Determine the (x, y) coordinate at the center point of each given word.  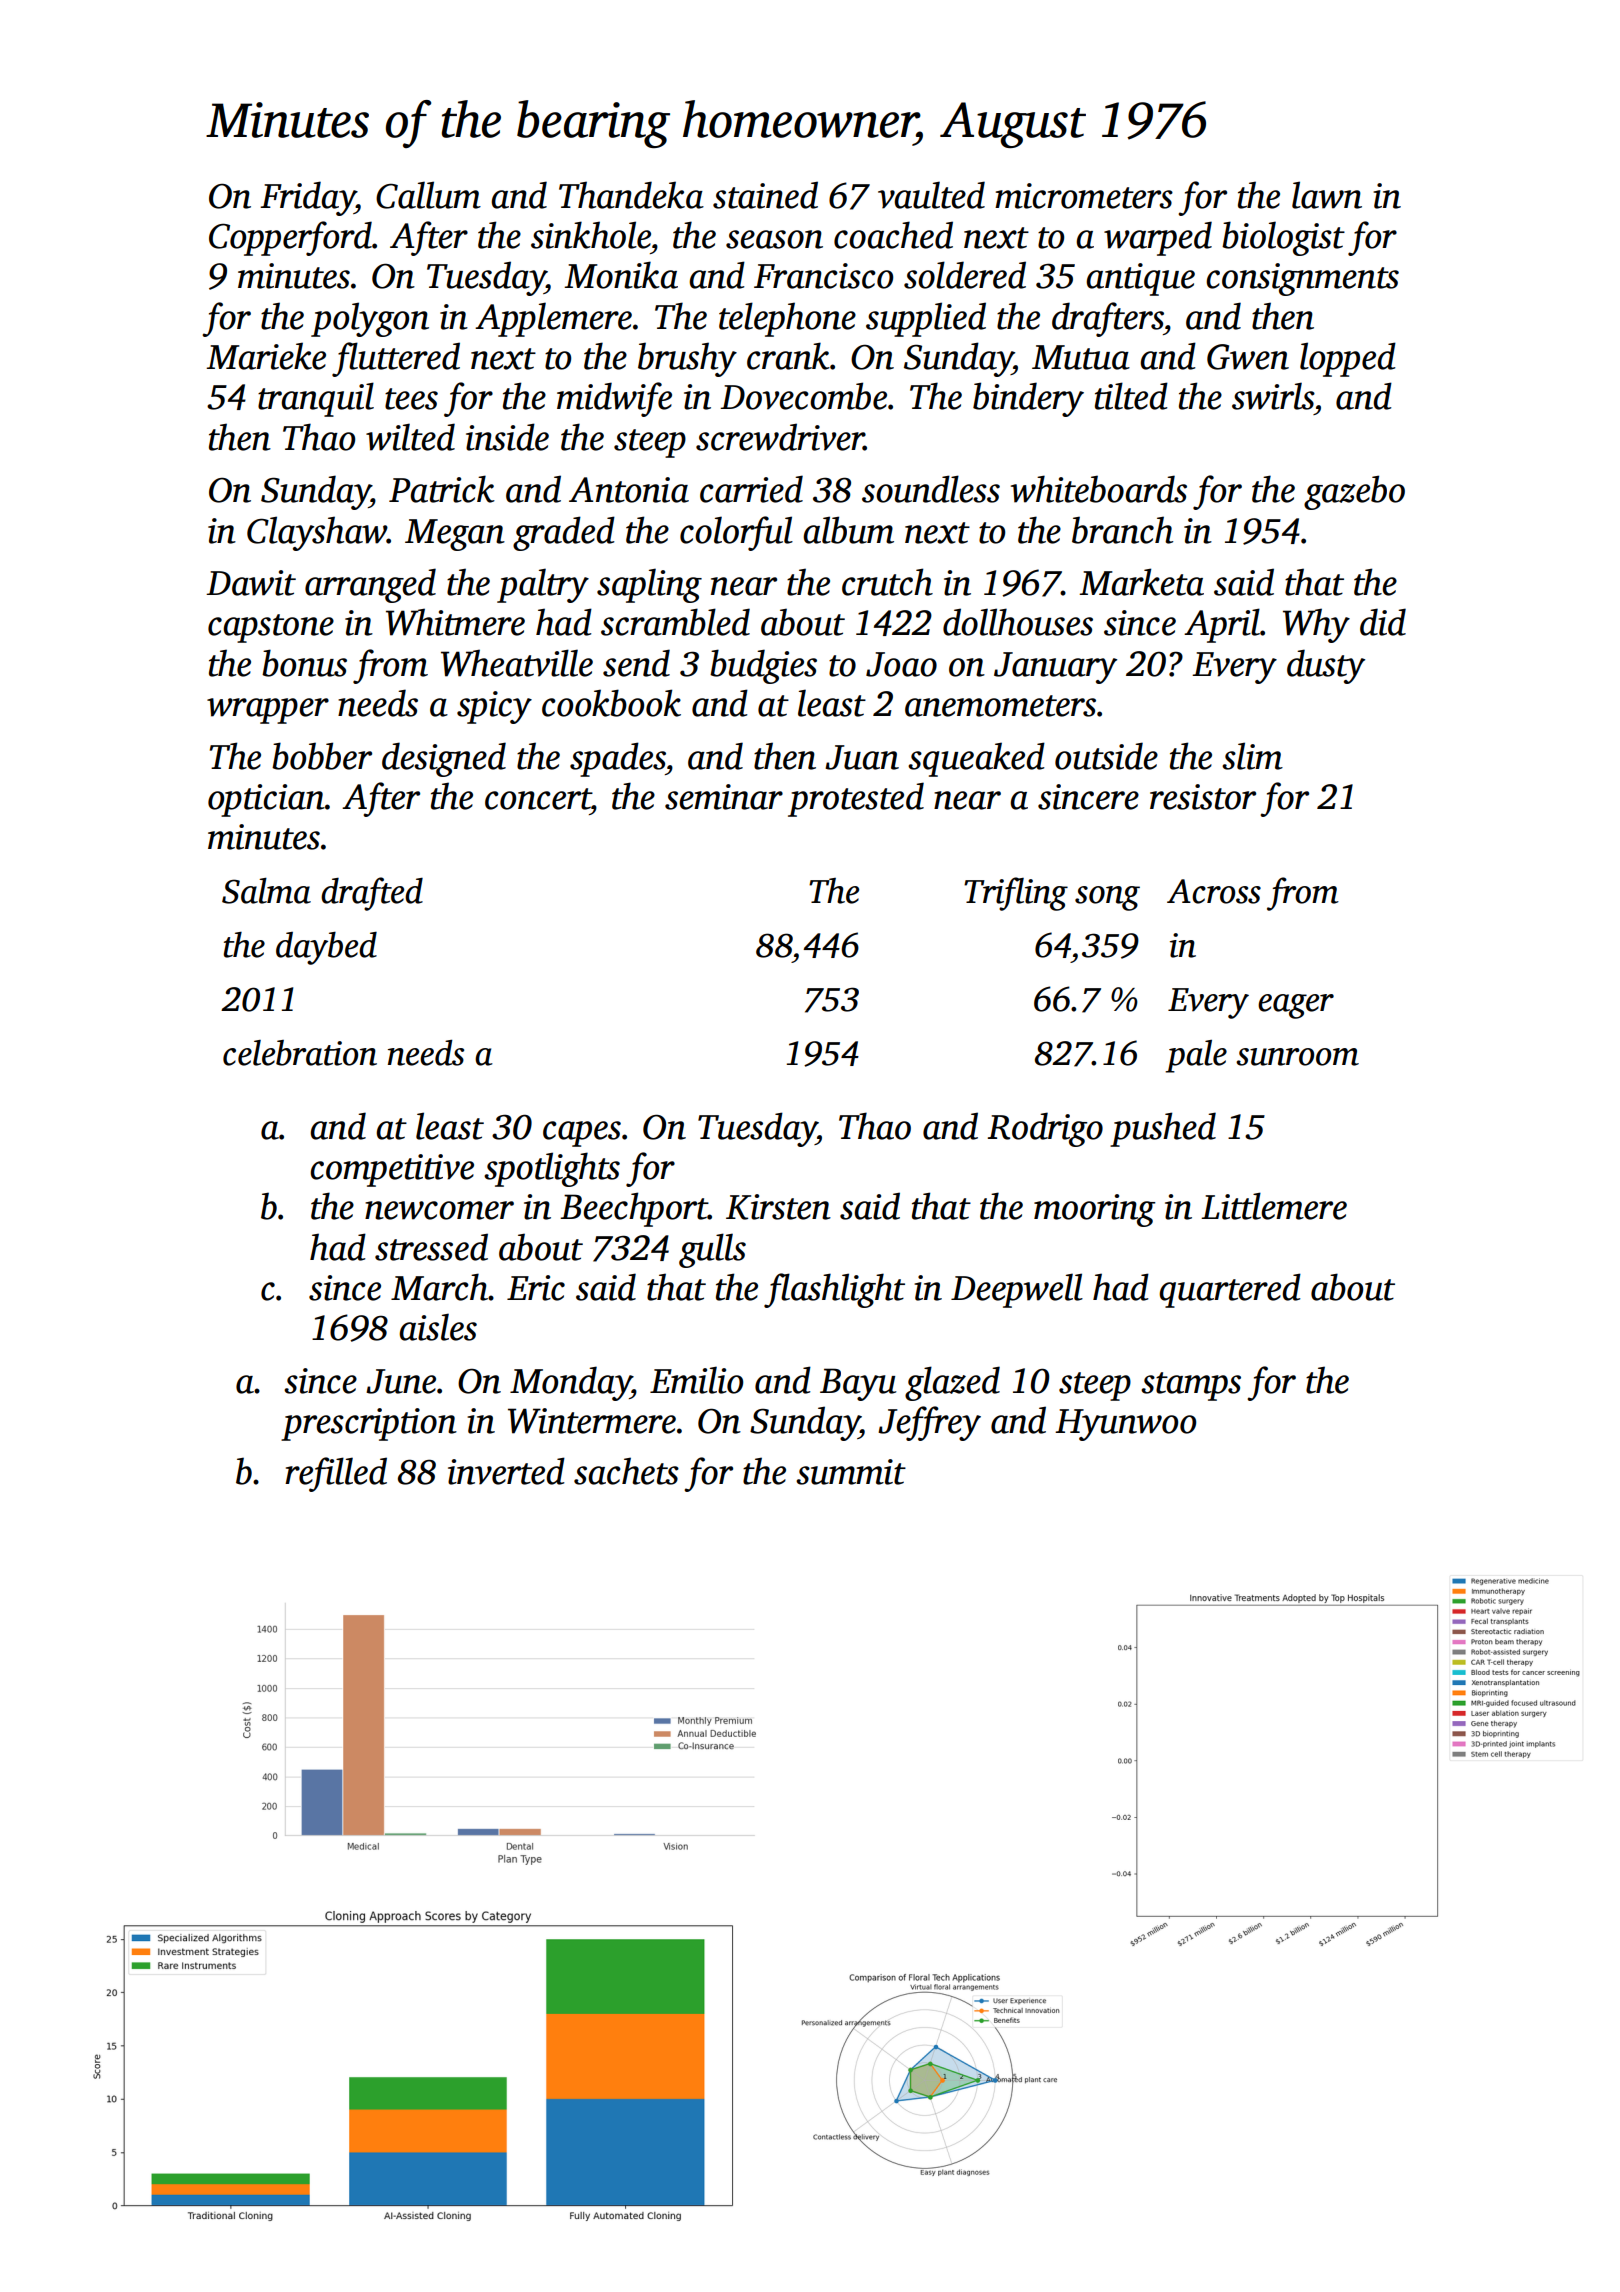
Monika (621, 275)
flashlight (834, 1290)
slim (1252, 756)
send (636, 663)
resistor (1203, 797)
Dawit (251, 583)
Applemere (553, 319)
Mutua (1081, 357)
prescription (369, 1424)
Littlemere (1274, 1206)
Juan (862, 757)
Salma (266, 891)
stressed (431, 1247)
